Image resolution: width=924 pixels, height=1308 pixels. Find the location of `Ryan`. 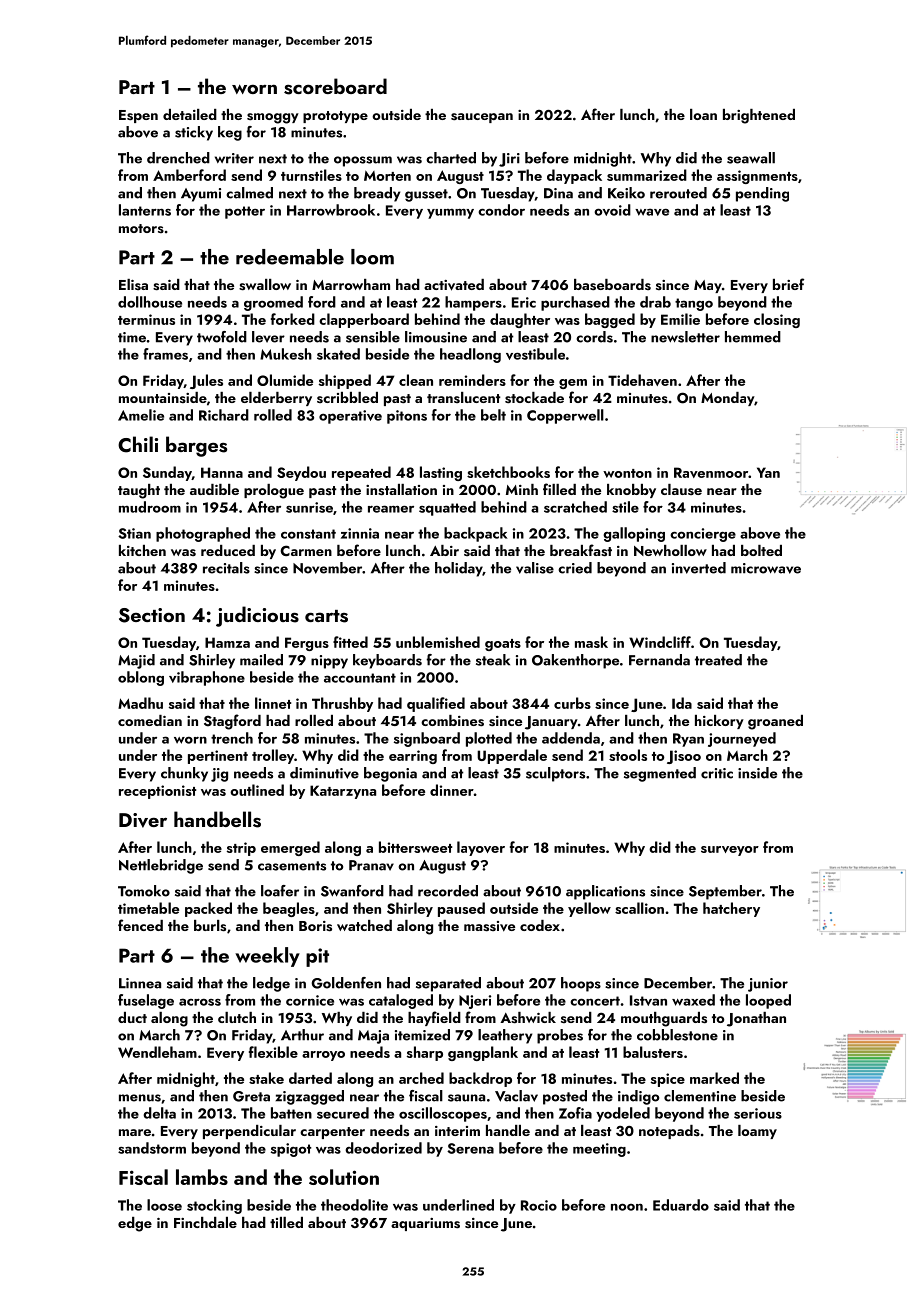

Ryan is located at coordinates (688, 740).
